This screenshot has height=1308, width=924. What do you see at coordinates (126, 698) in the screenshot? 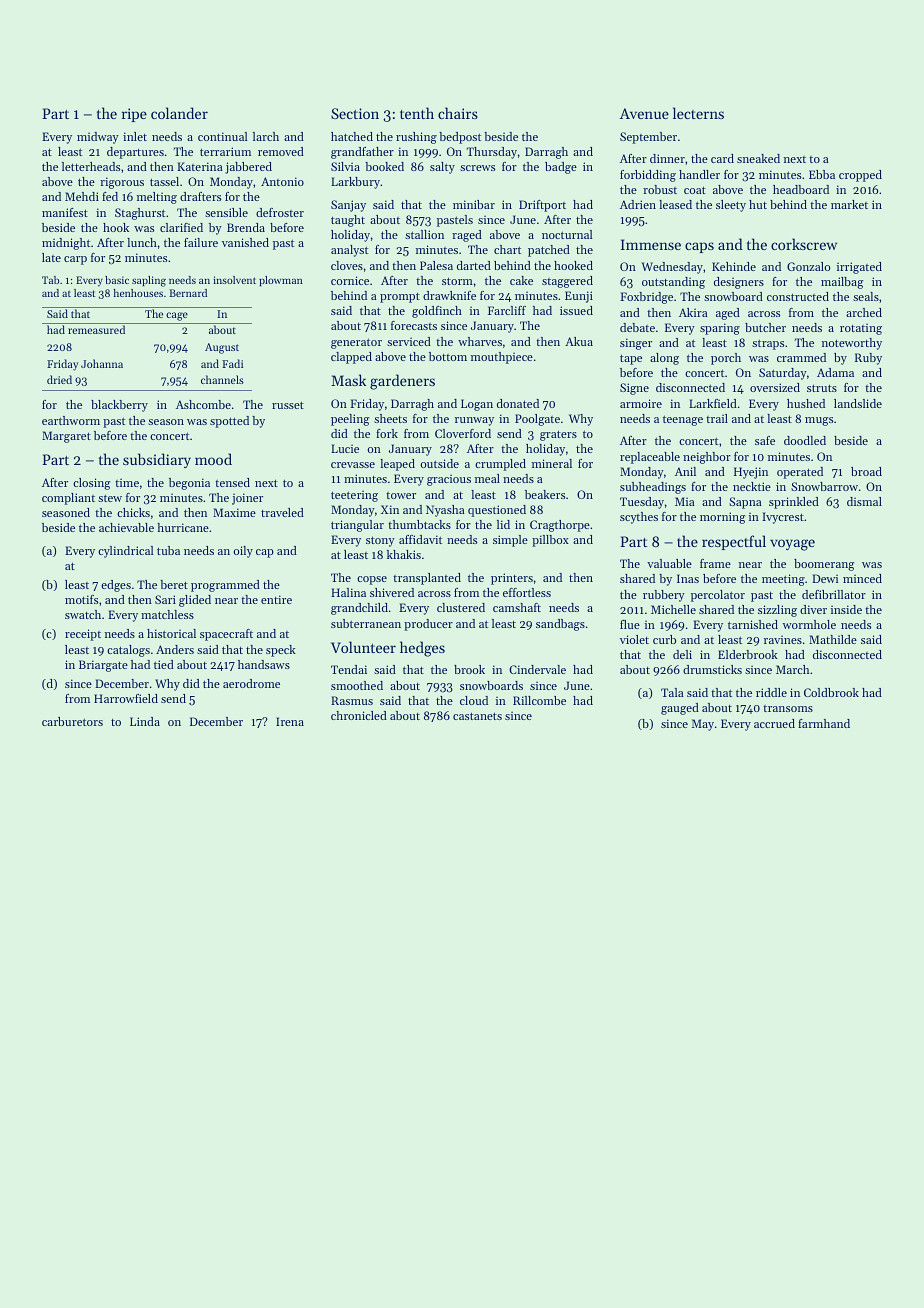
I see `Harrowfield` at bounding box center [126, 698].
